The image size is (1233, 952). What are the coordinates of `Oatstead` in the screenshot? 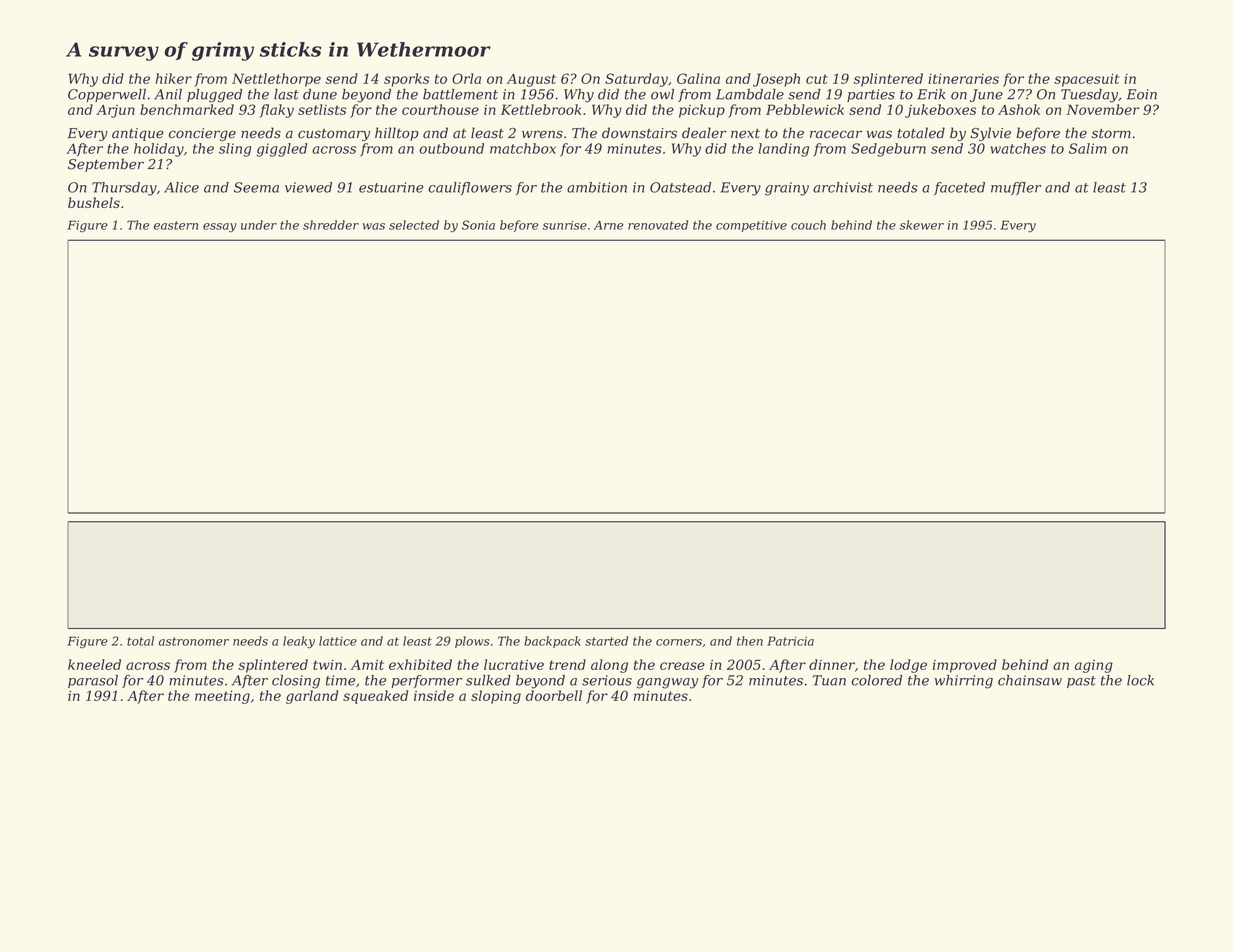 It's located at (680, 187).
